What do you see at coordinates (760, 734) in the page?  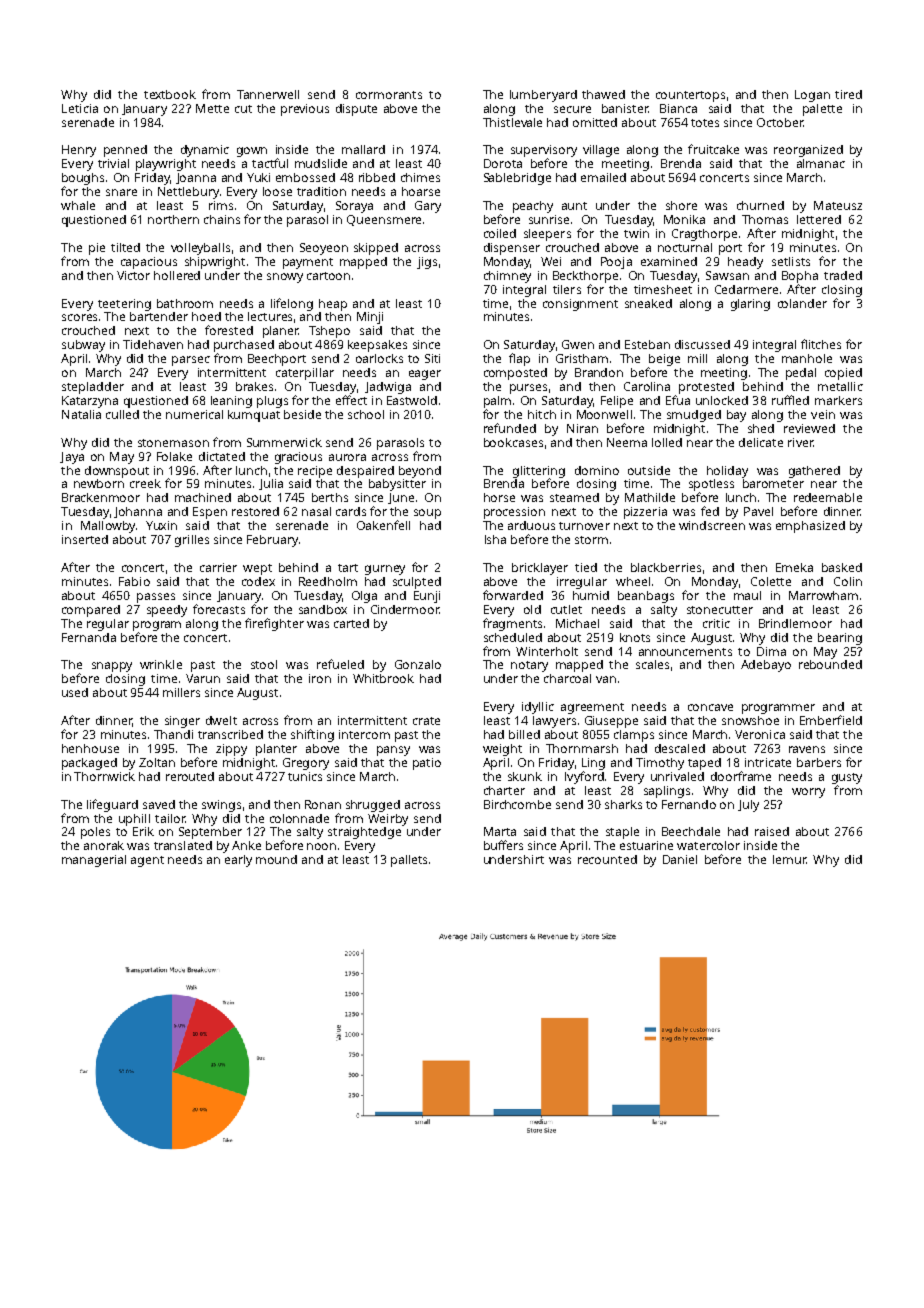 I see `Veronica` at bounding box center [760, 734].
